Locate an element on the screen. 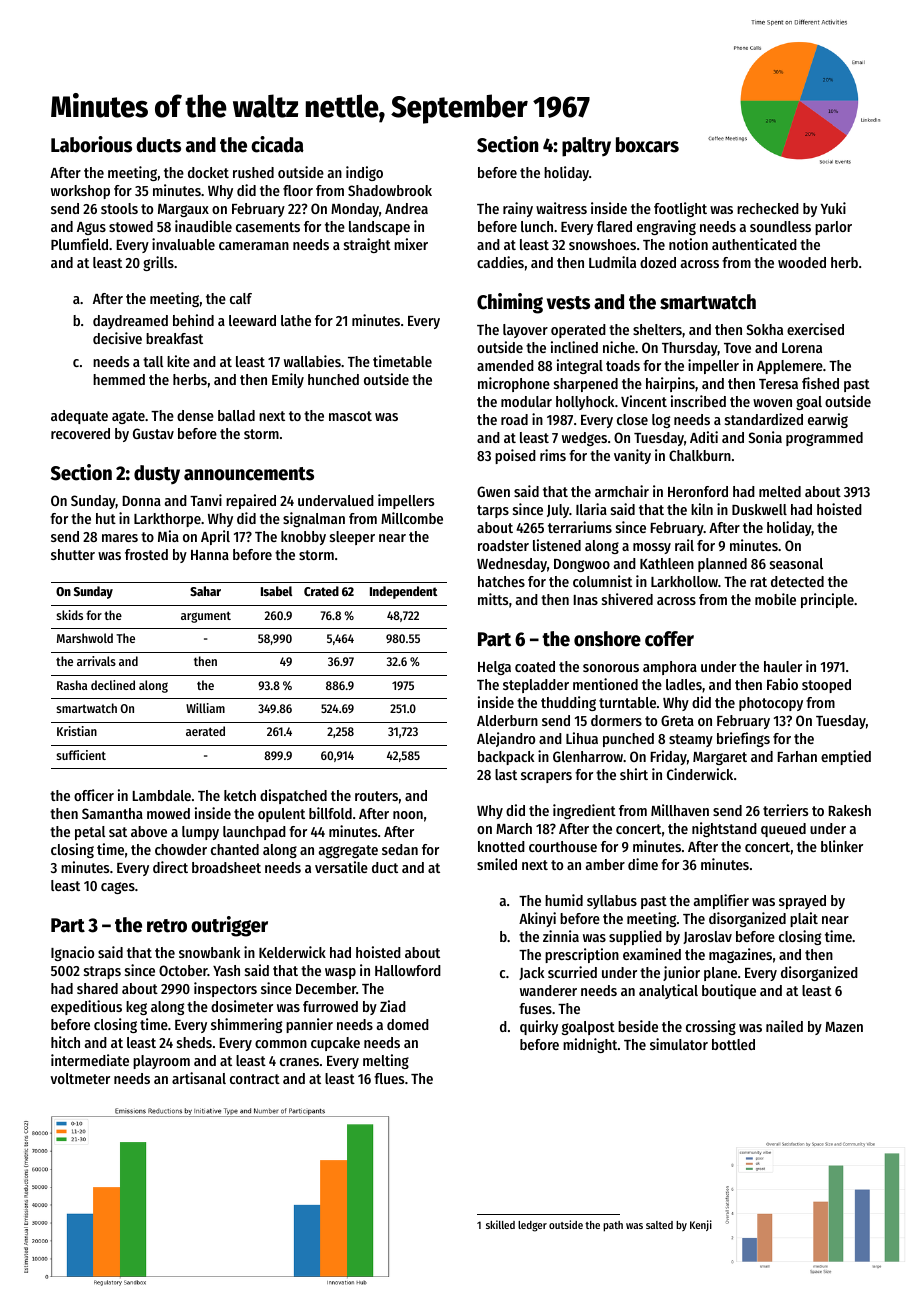 The image size is (924, 1308). boxcars is located at coordinates (647, 145).
